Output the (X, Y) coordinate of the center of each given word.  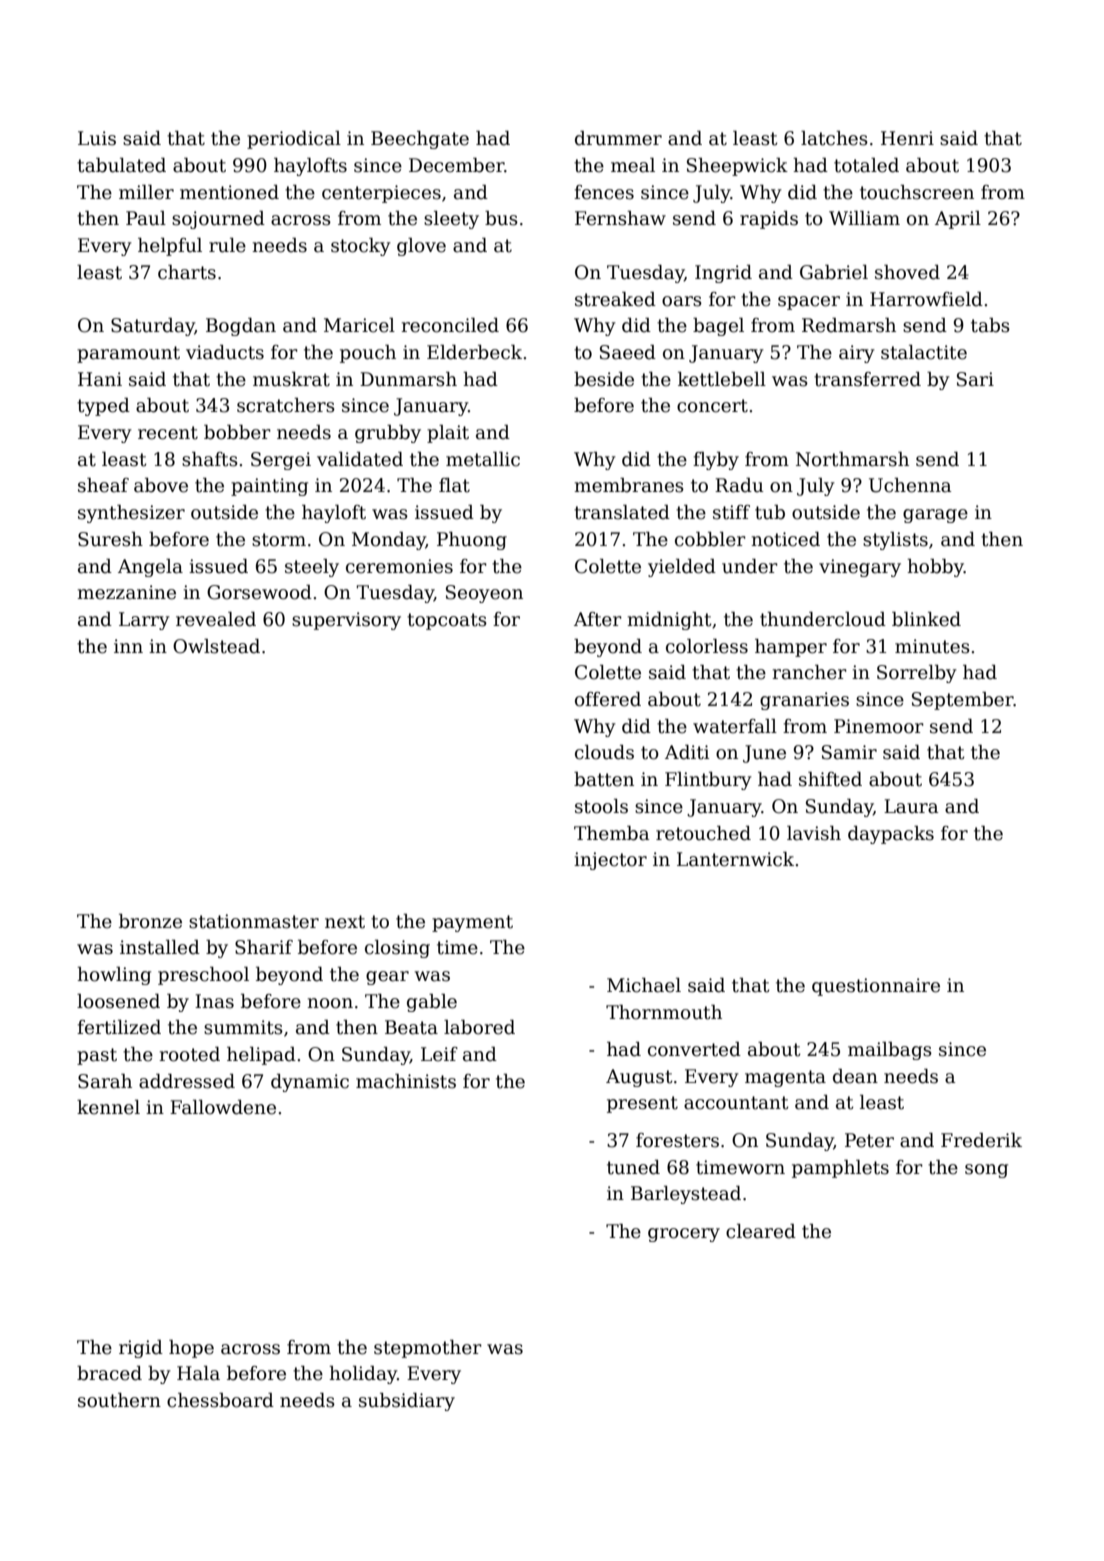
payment (472, 923)
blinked (926, 619)
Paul (146, 218)
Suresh (110, 539)
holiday (363, 1375)
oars (682, 301)
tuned (633, 1167)
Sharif (264, 947)
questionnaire (876, 987)
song (986, 1171)
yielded (682, 568)
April (958, 220)
